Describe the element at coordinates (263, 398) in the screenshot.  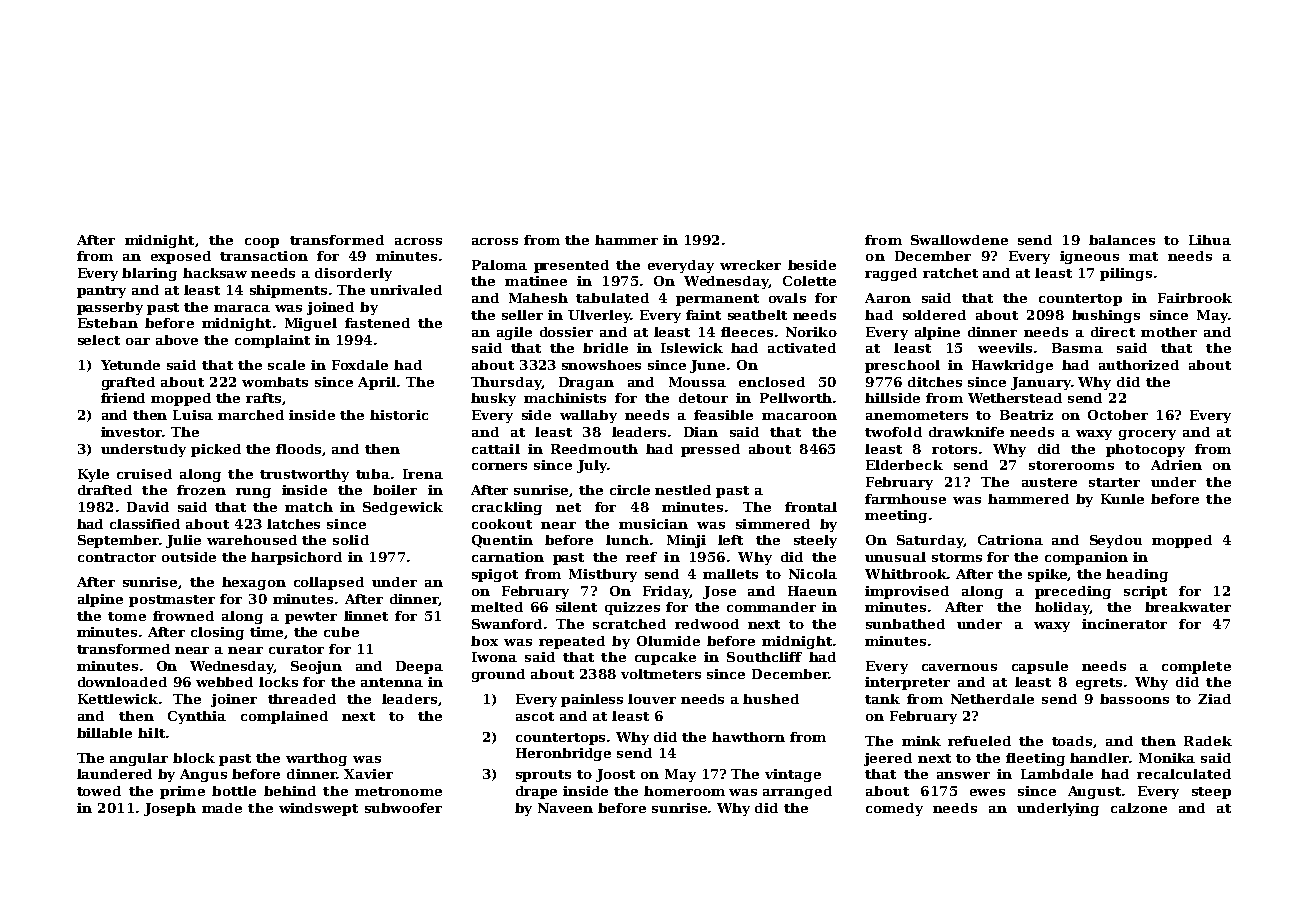
I see `rafts` at that location.
